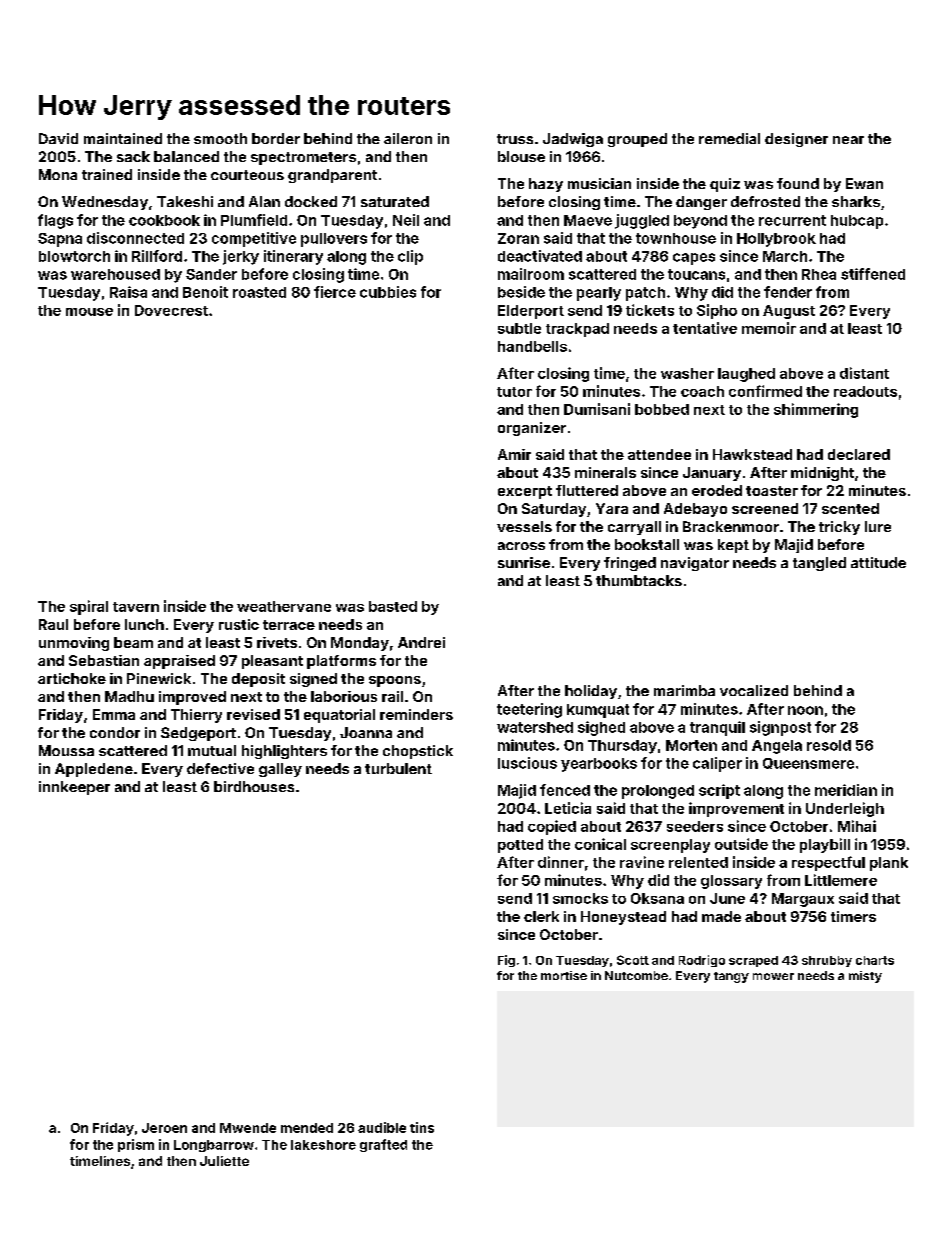  I want to click on sunrise, so click(524, 562).
